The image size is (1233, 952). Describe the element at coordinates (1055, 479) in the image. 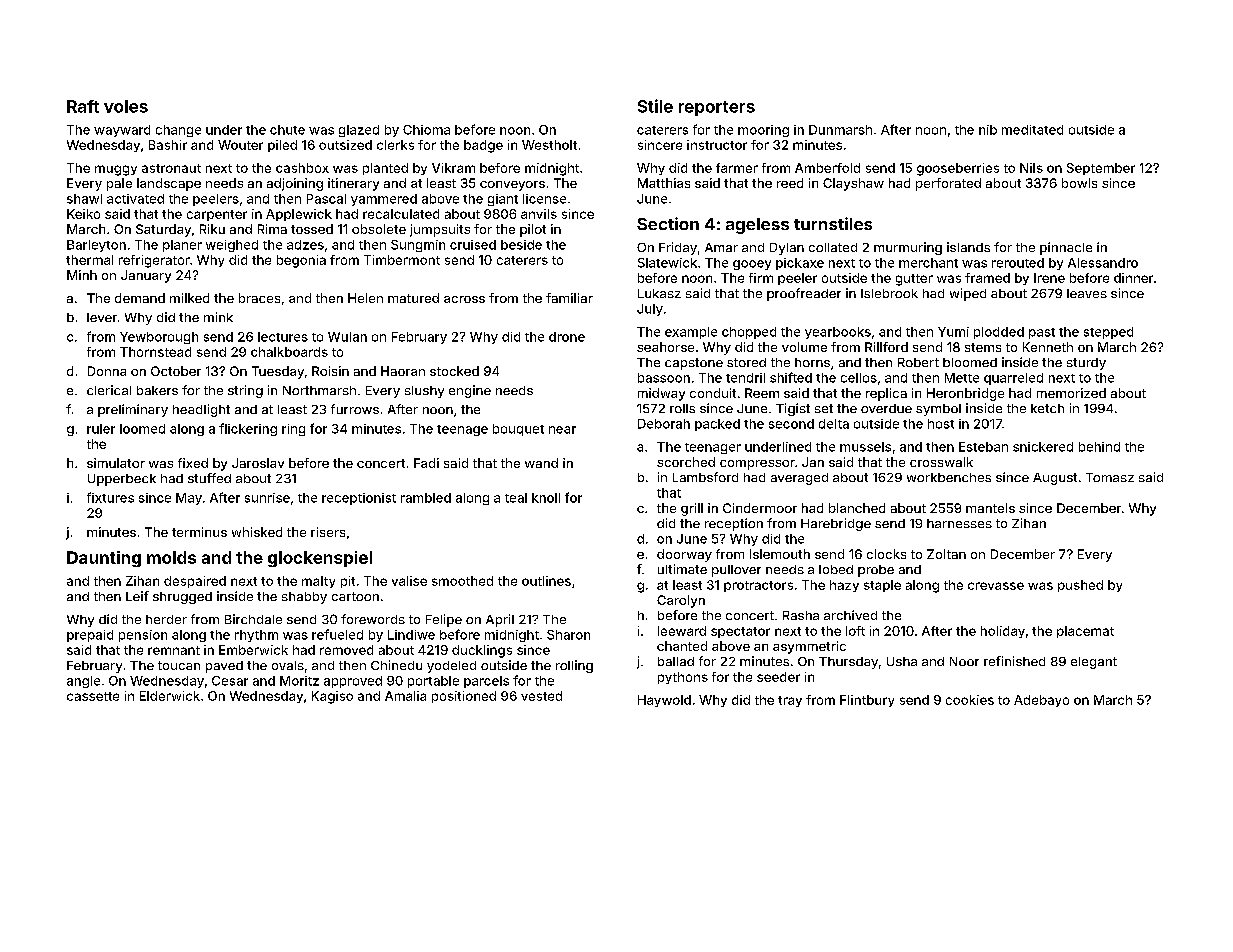

I see `August` at that location.
